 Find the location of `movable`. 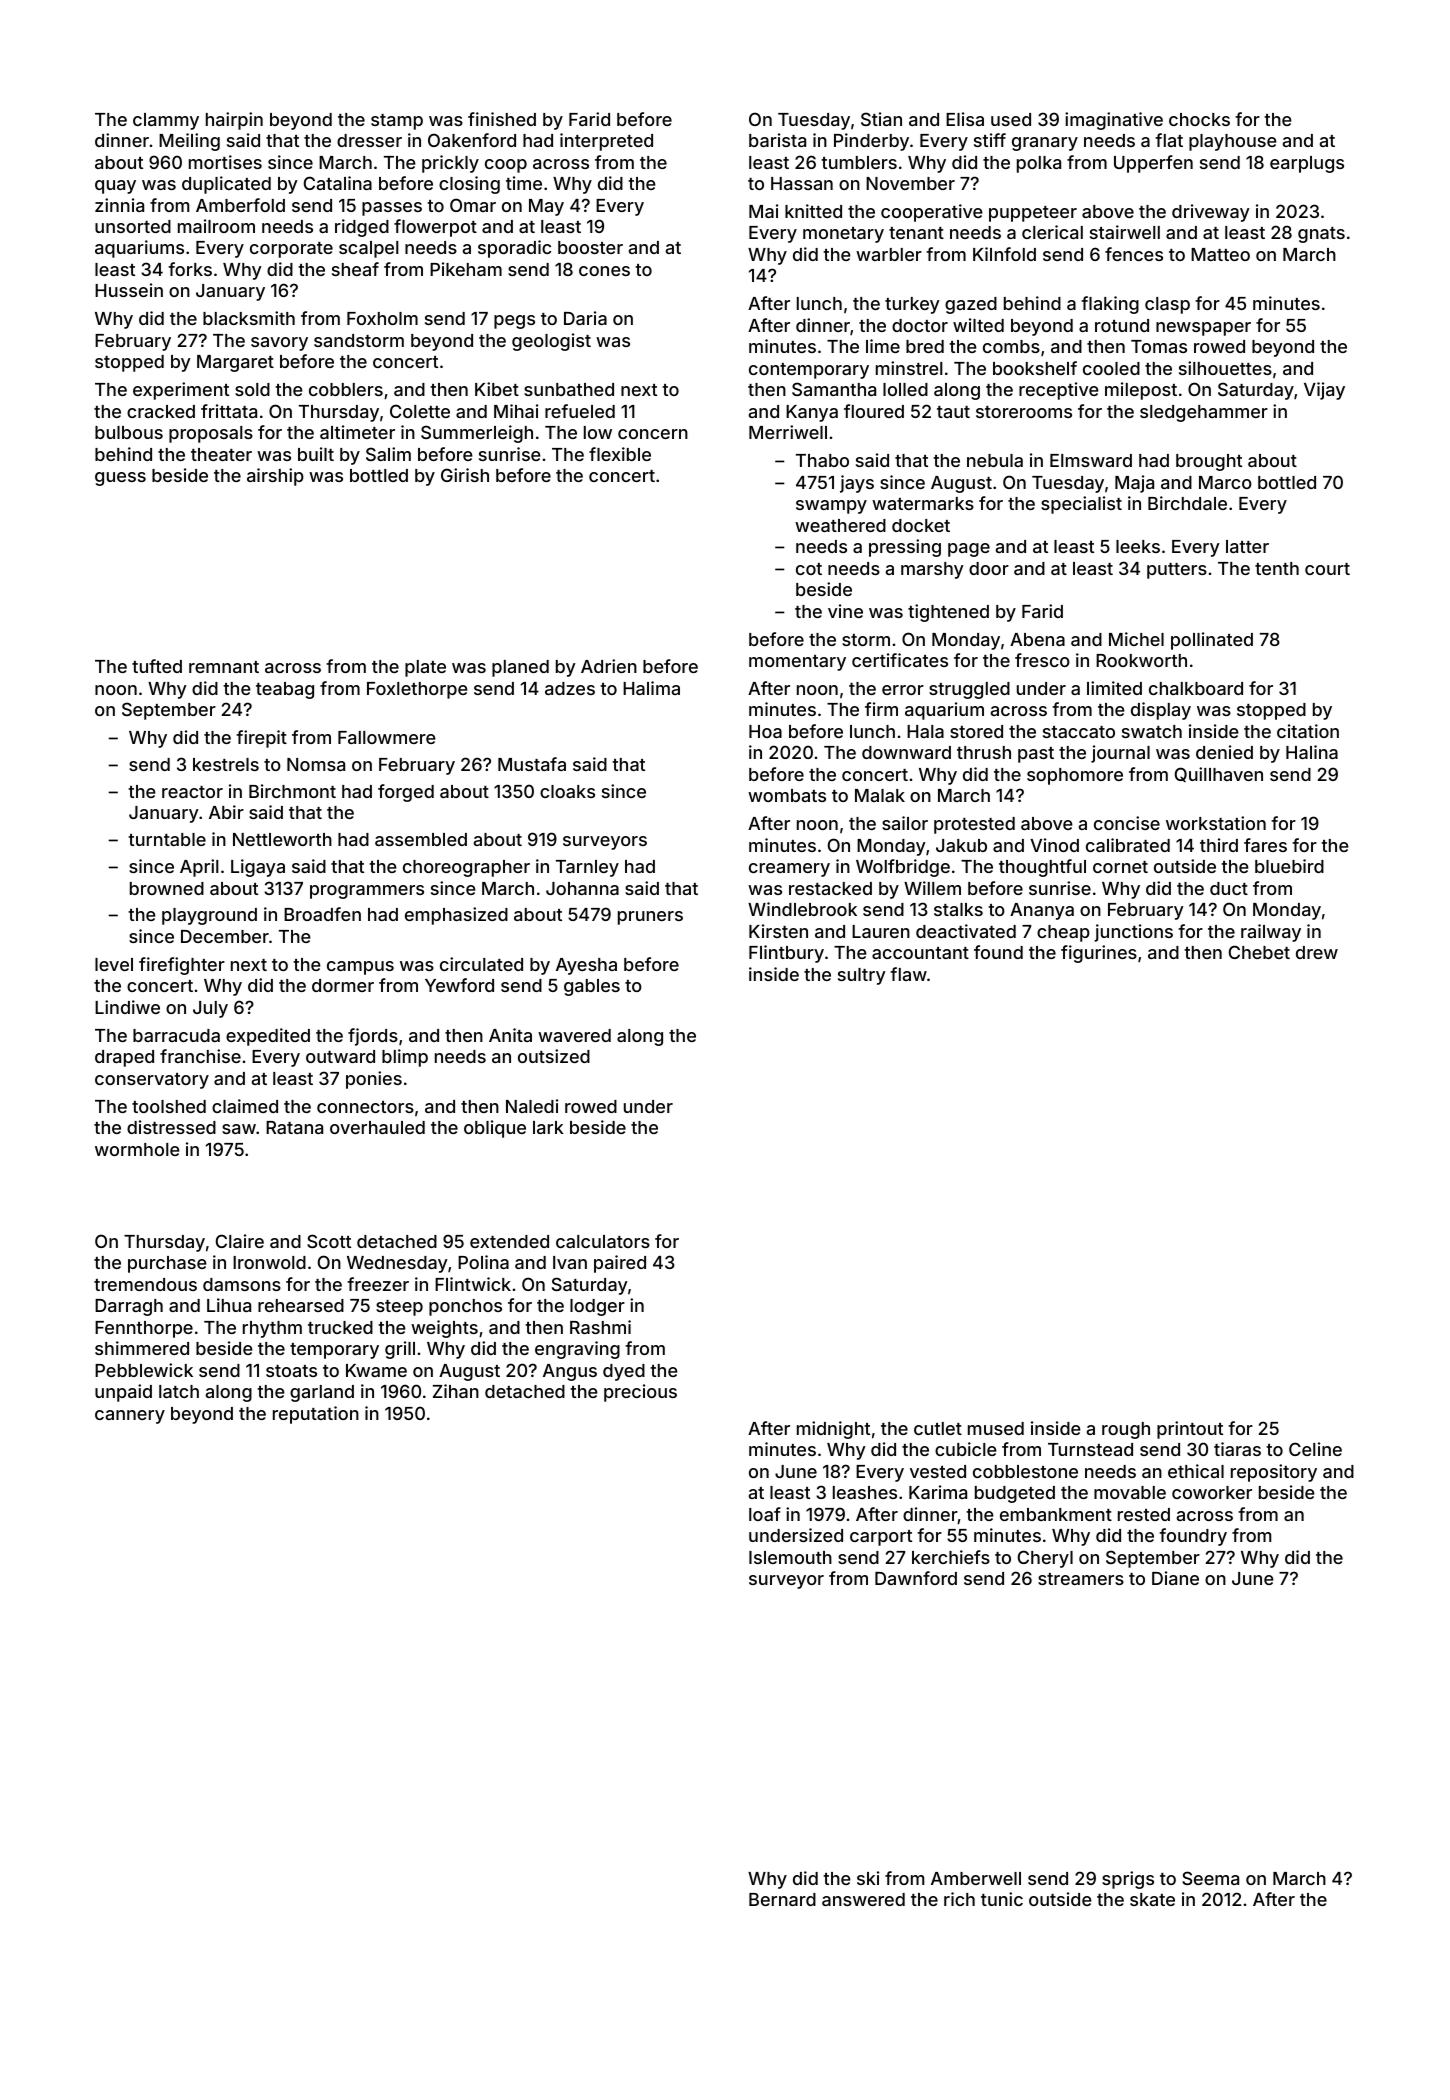

movable is located at coordinates (1130, 1492).
